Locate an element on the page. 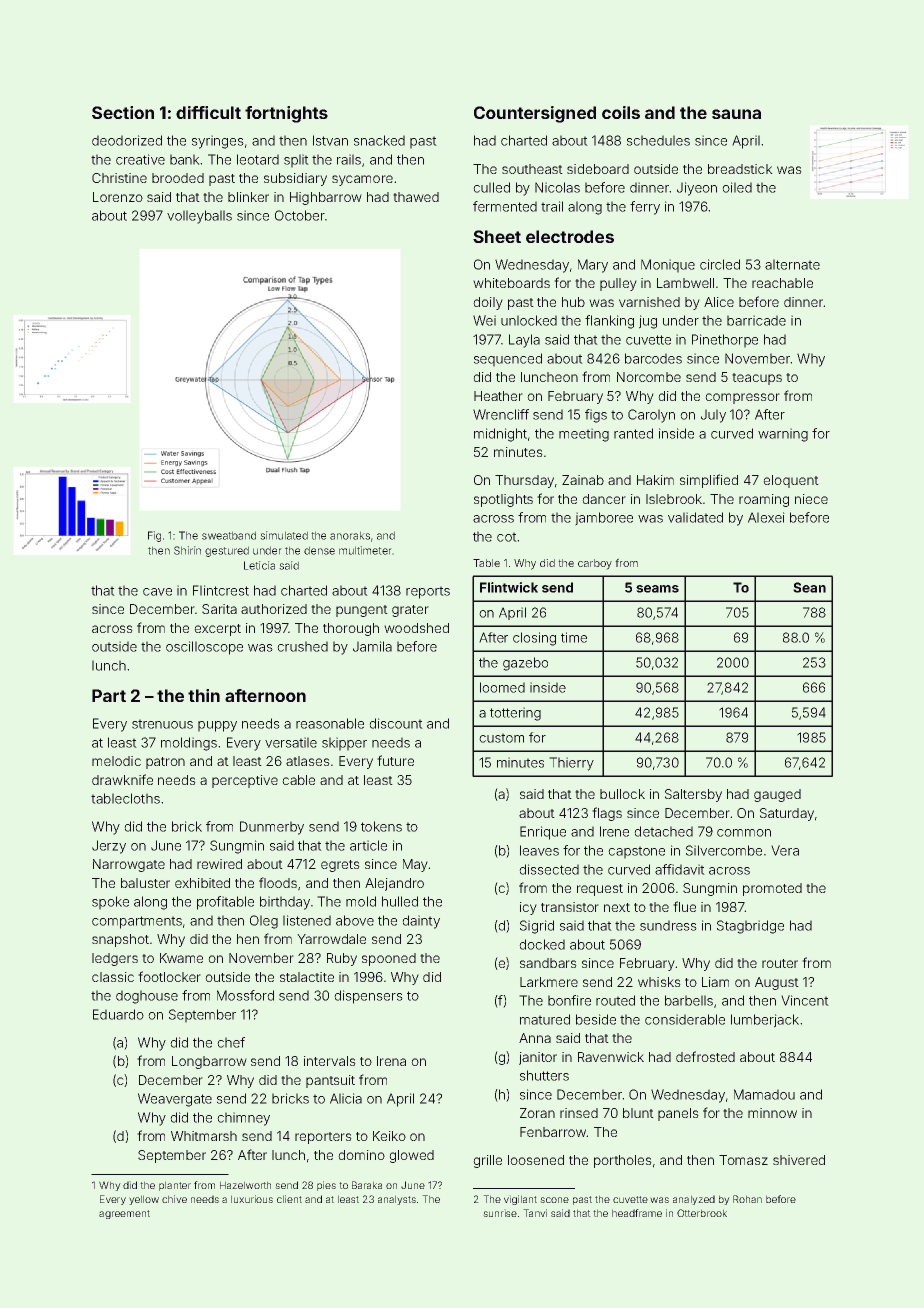  rails is located at coordinates (349, 160).
